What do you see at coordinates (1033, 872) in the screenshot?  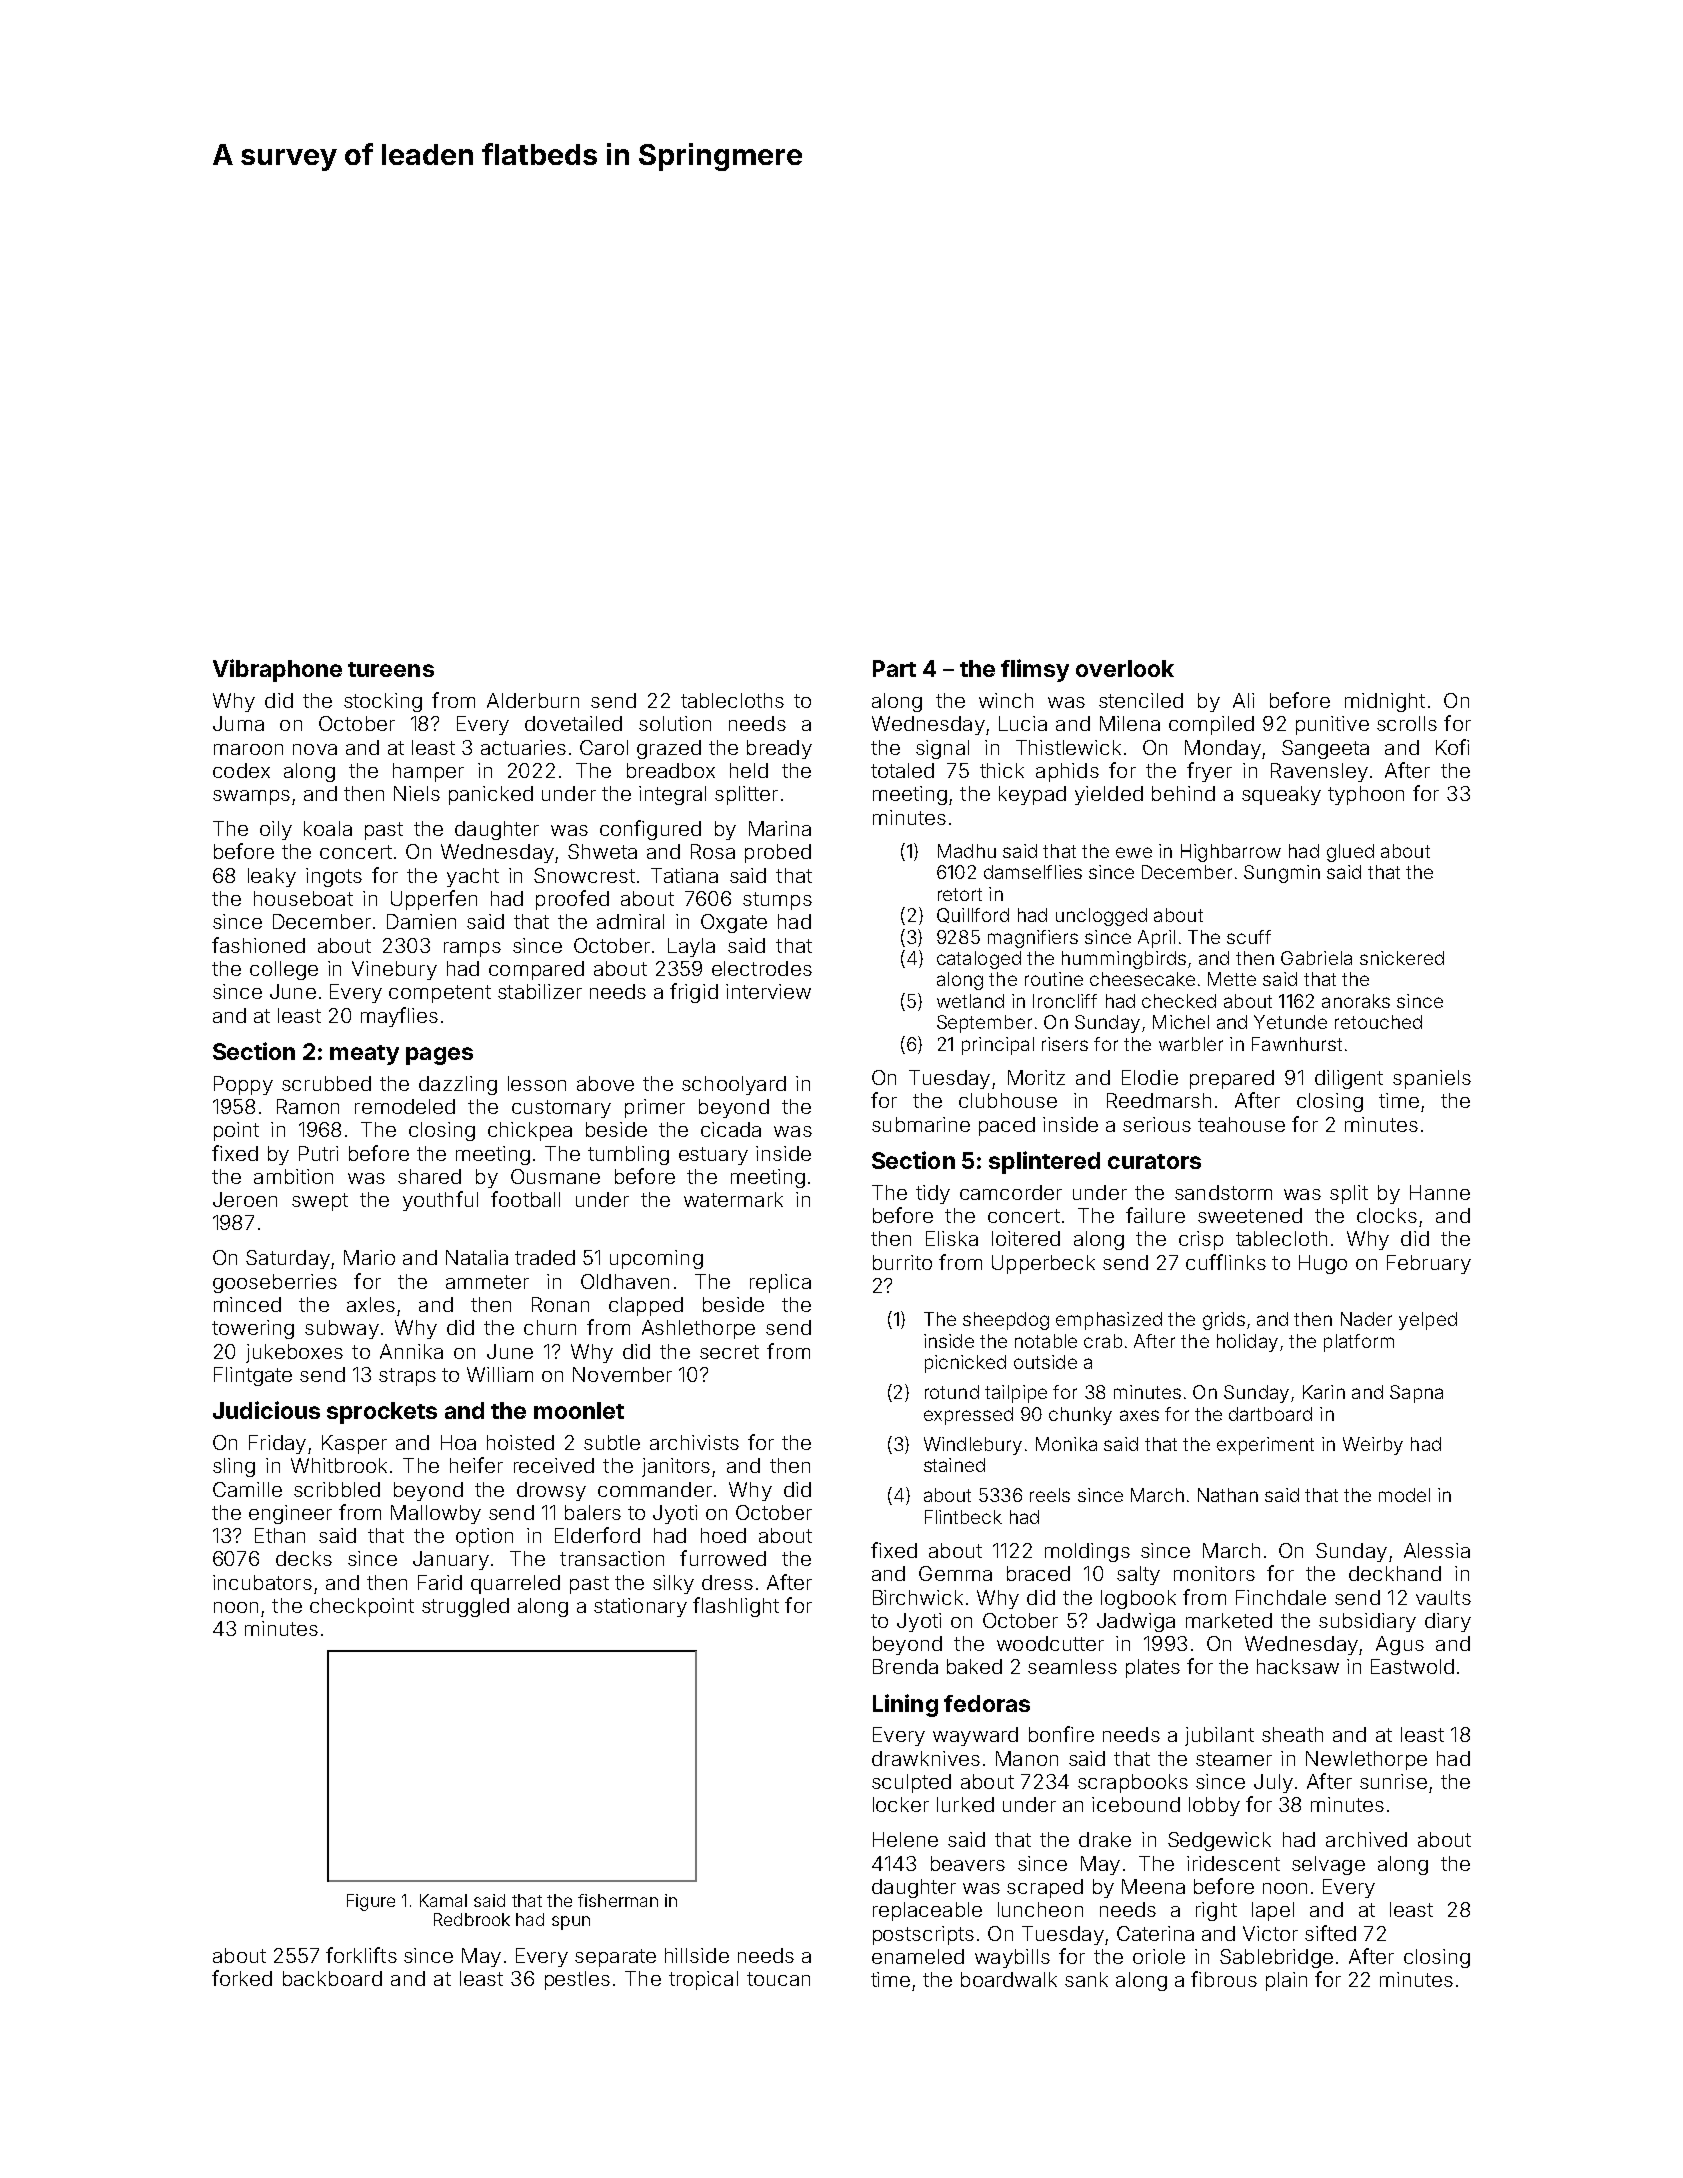 I see `damselflies` at bounding box center [1033, 872].
